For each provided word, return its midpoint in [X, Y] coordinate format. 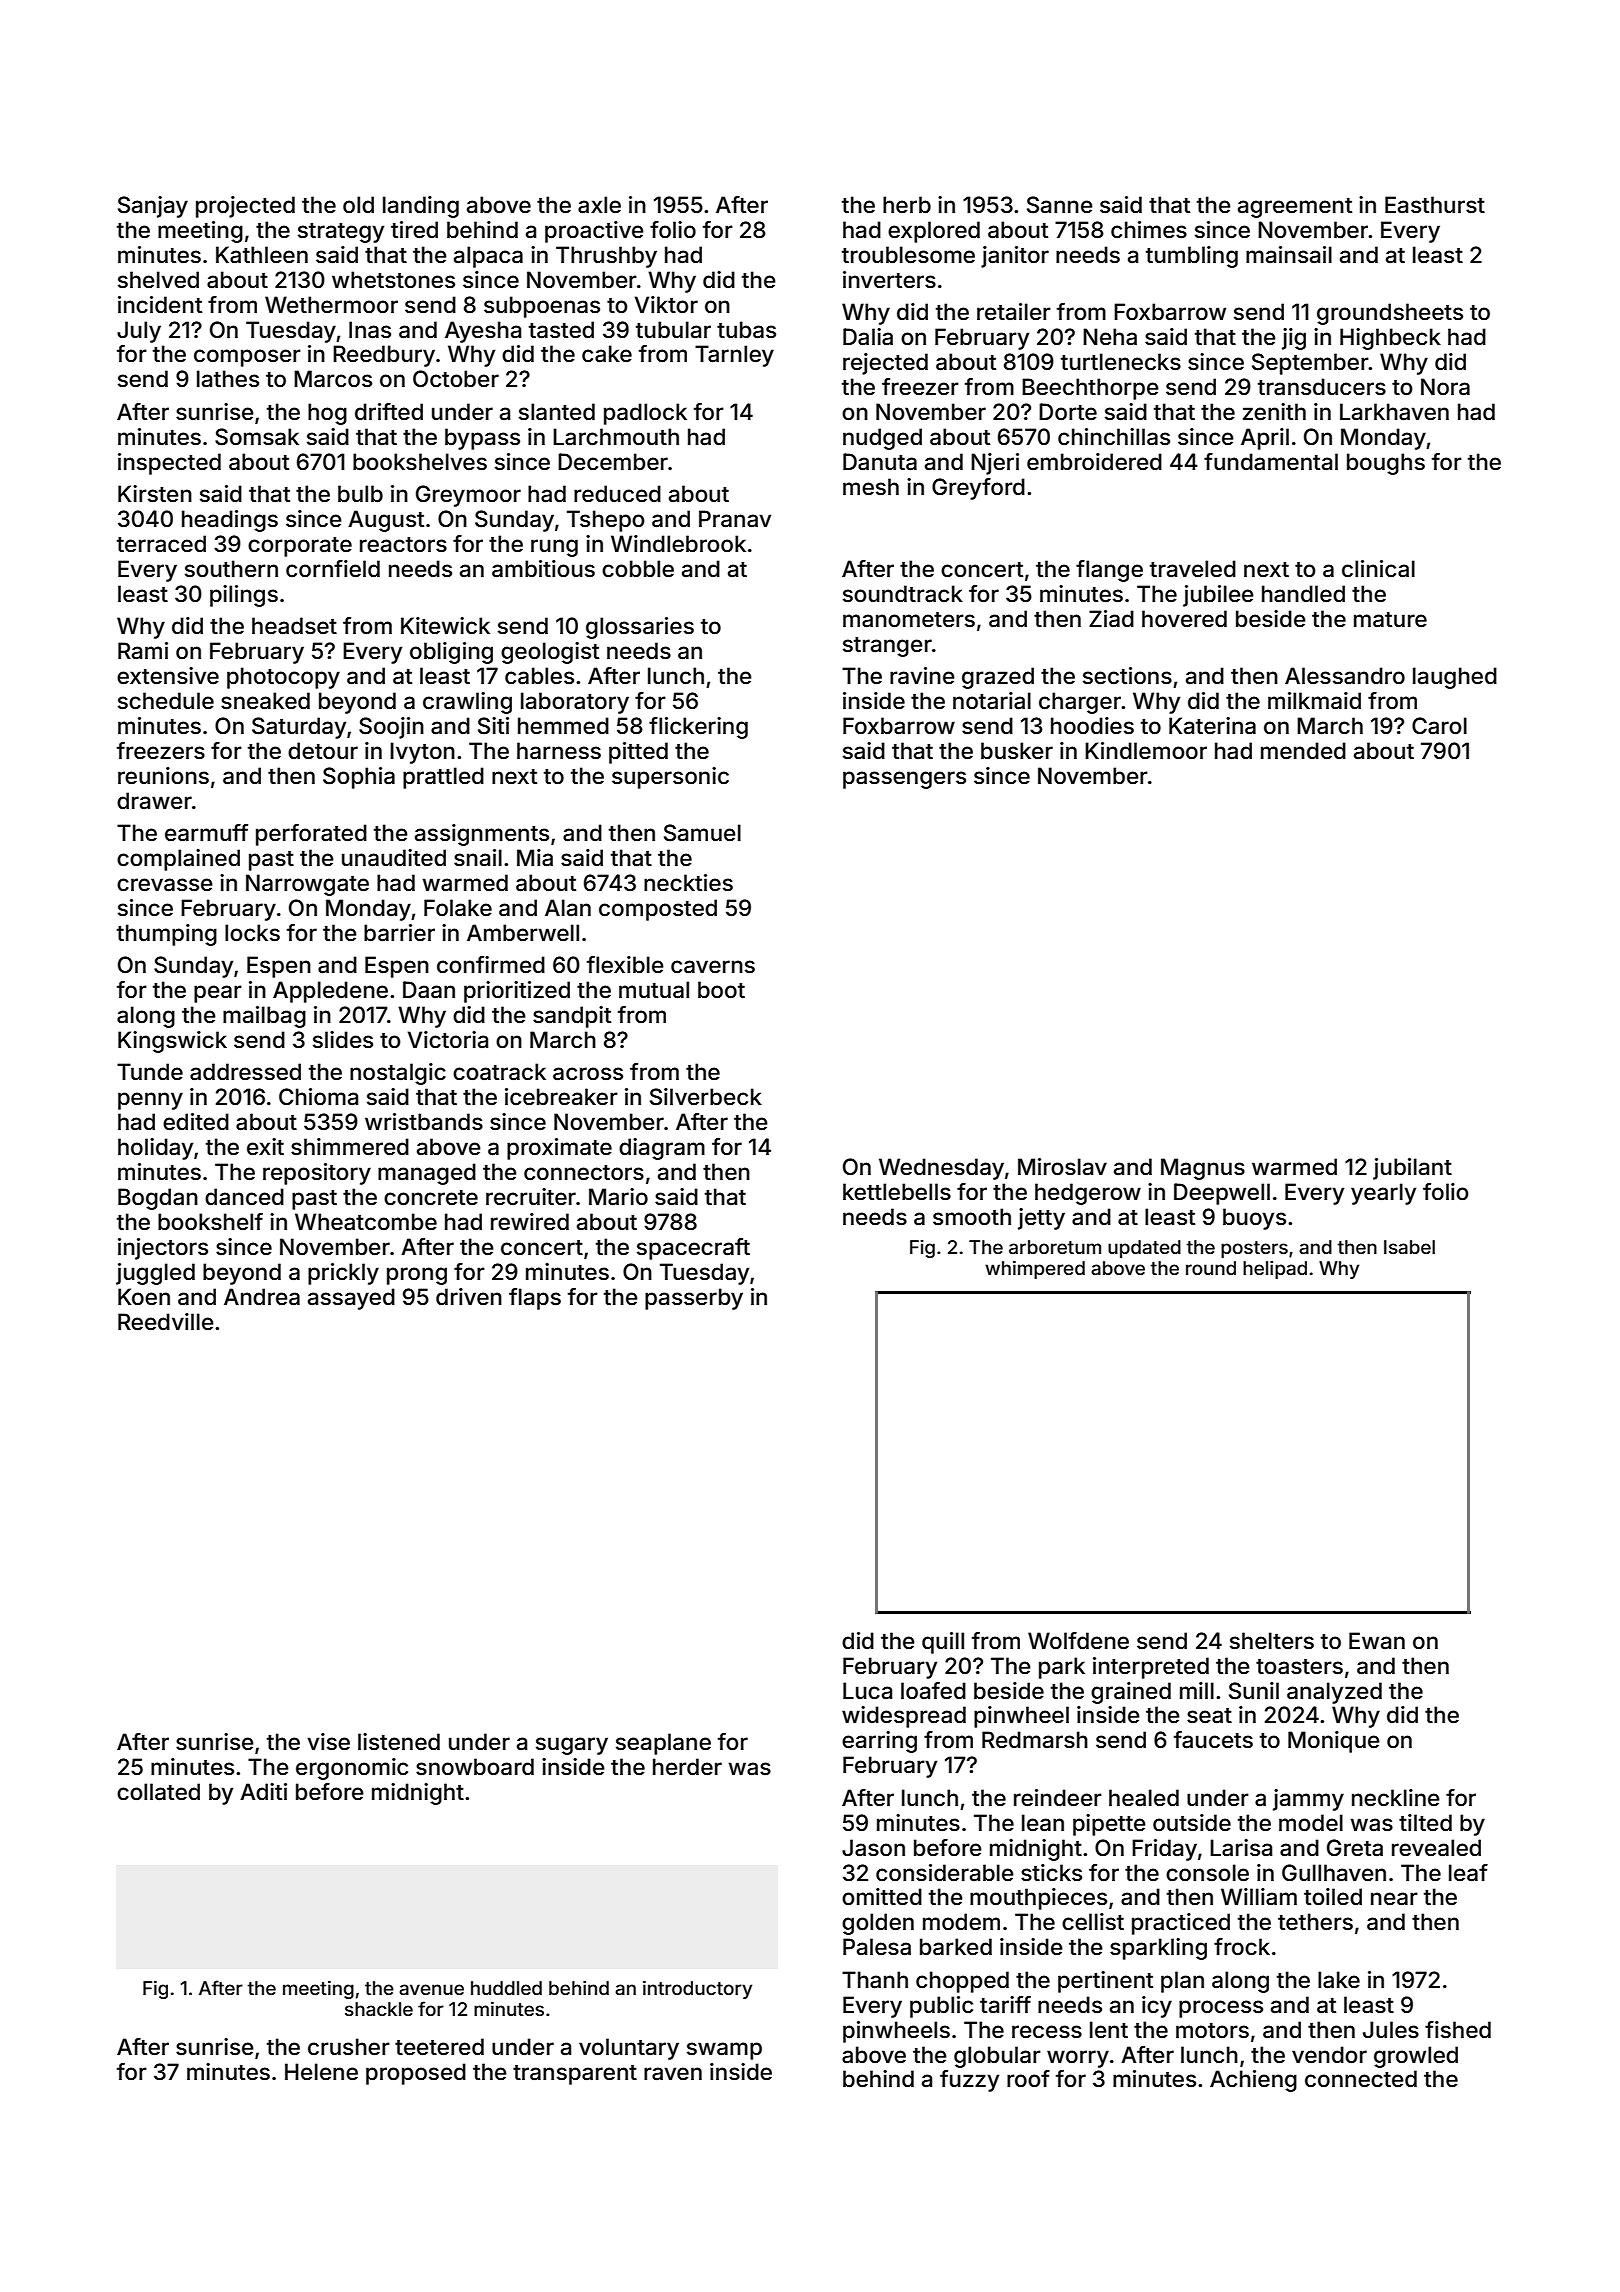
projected [245, 207]
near [1394, 1899]
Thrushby [606, 257]
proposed [416, 2074]
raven [673, 2074]
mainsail [1289, 255]
